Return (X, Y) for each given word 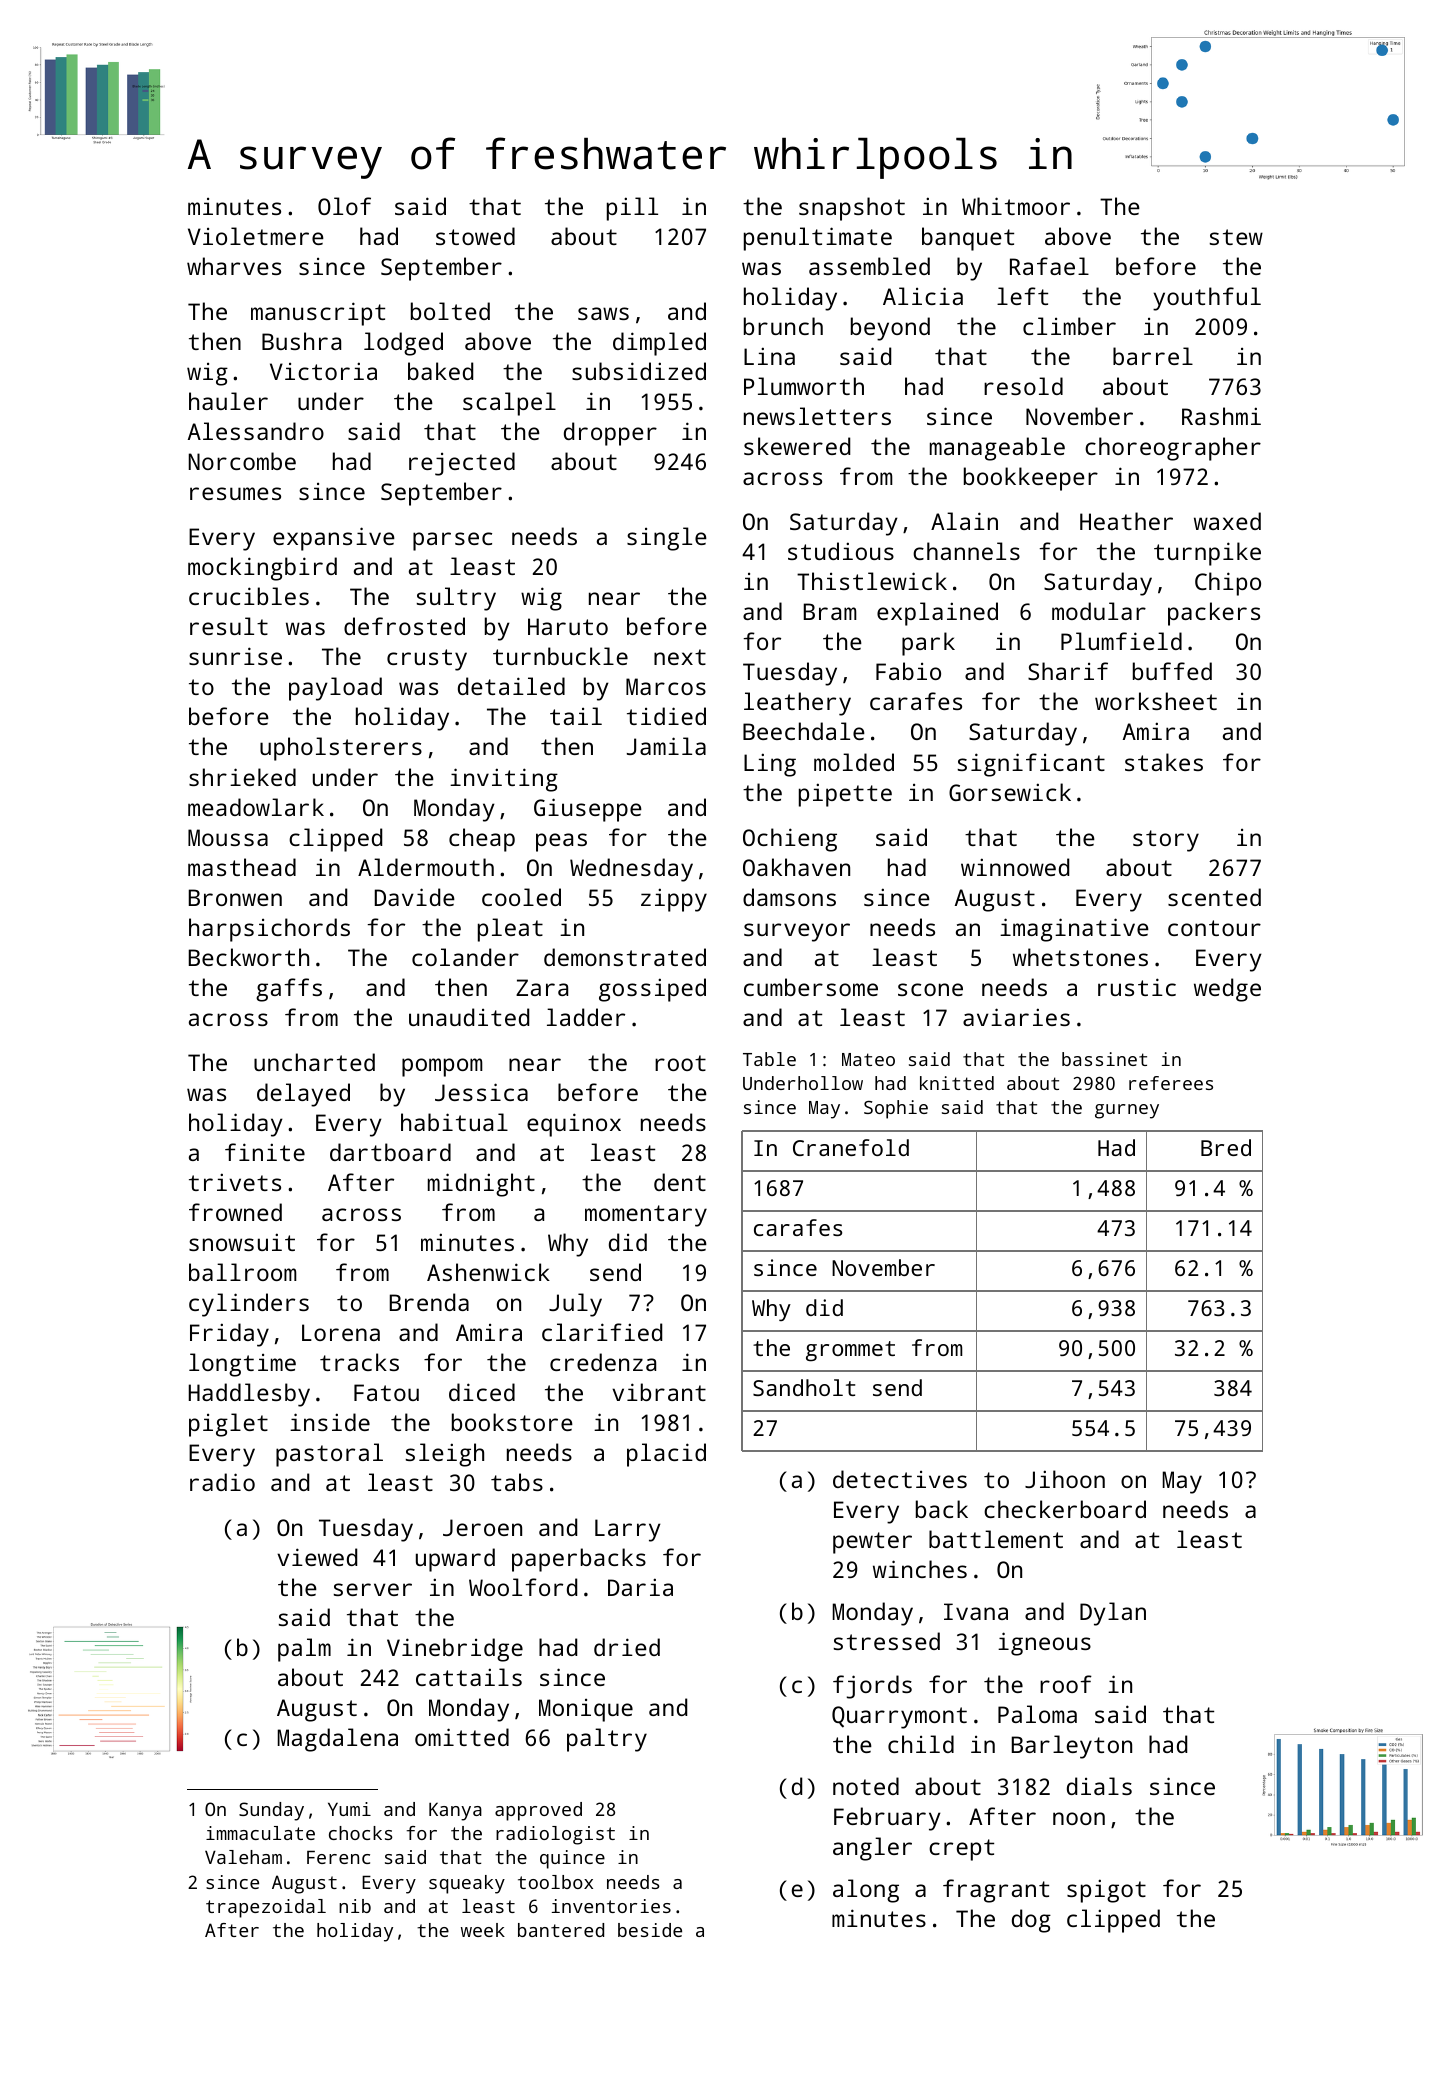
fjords (872, 1687)
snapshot (852, 209)
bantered (561, 1930)
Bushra (301, 341)
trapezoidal (266, 1908)
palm (304, 1650)
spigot (1106, 1891)
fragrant (996, 1891)
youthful (1207, 299)
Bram (830, 611)
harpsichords (269, 930)
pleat (510, 930)
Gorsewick (1010, 792)
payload (335, 689)
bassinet (1104, 1059)
